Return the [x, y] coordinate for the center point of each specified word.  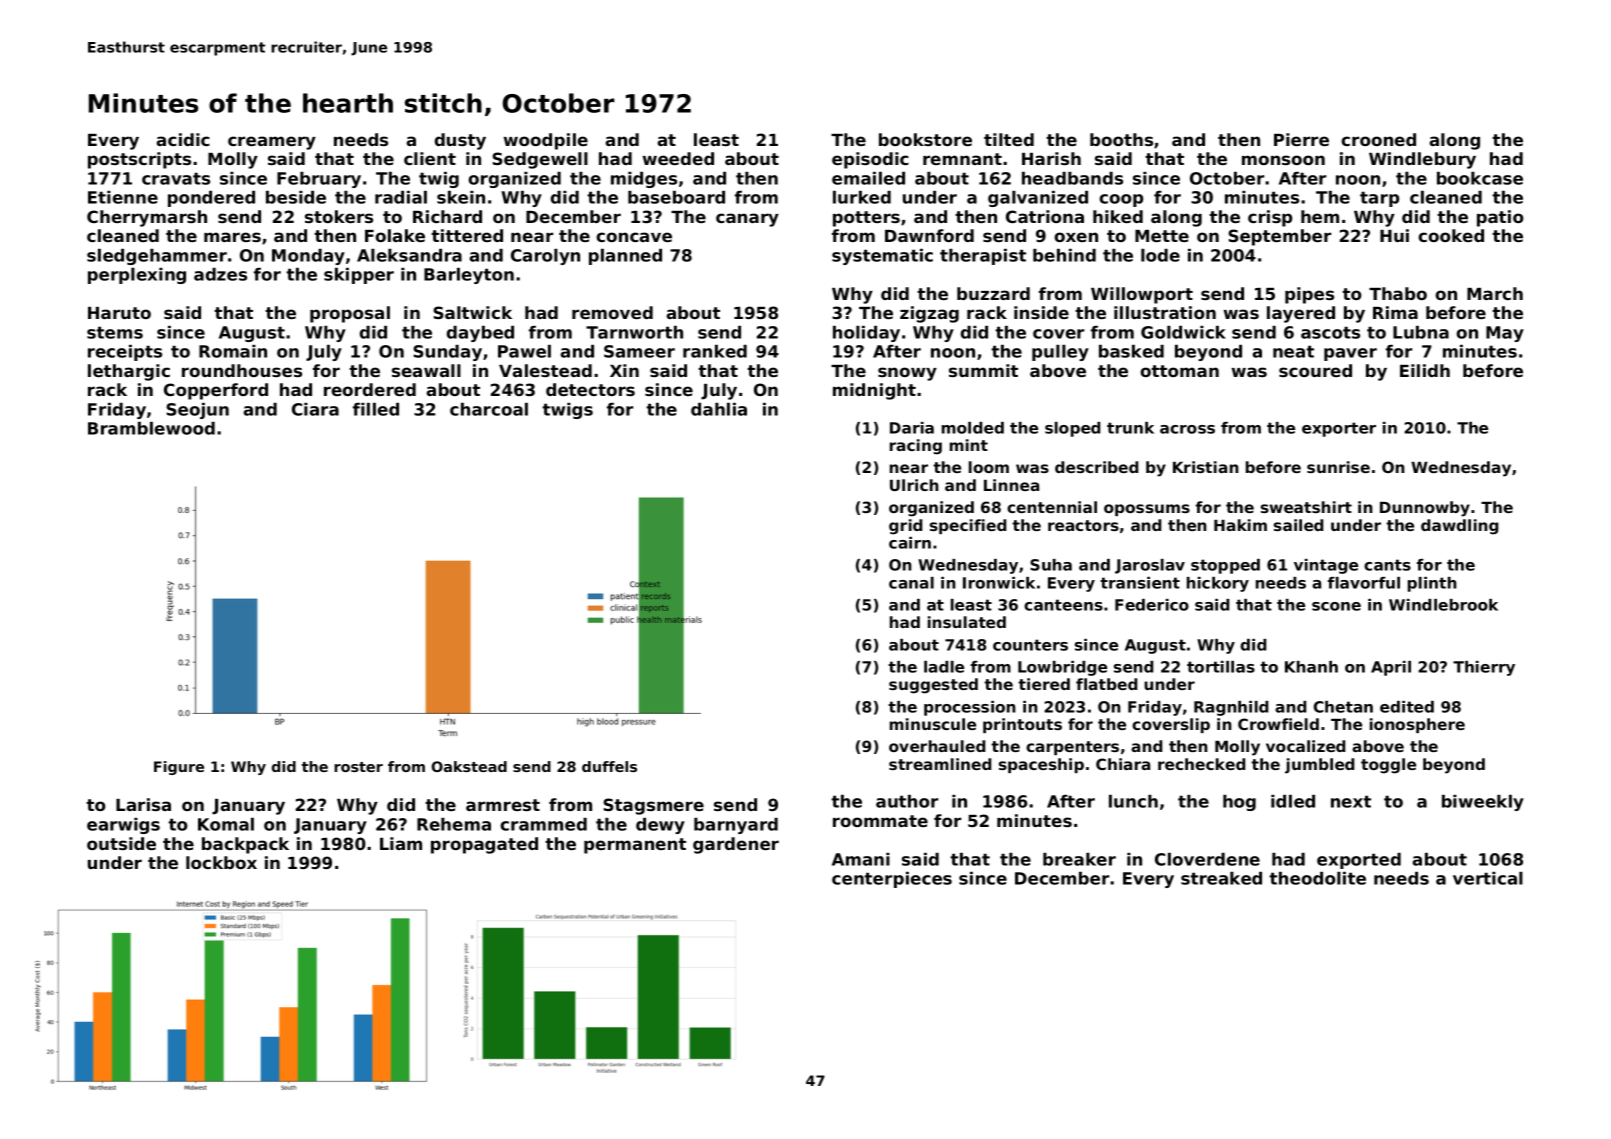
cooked [1451, 235]
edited [1407, 707]
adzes [220, 274]
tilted [1009, 139]
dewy [660, 826]
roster [358, 767]
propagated [484, 845]
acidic [183, 139]
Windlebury [1422, 160]
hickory [1218, 584]
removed [612, 312]
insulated [967, 622]
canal [911, 583]
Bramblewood [151, 428]
